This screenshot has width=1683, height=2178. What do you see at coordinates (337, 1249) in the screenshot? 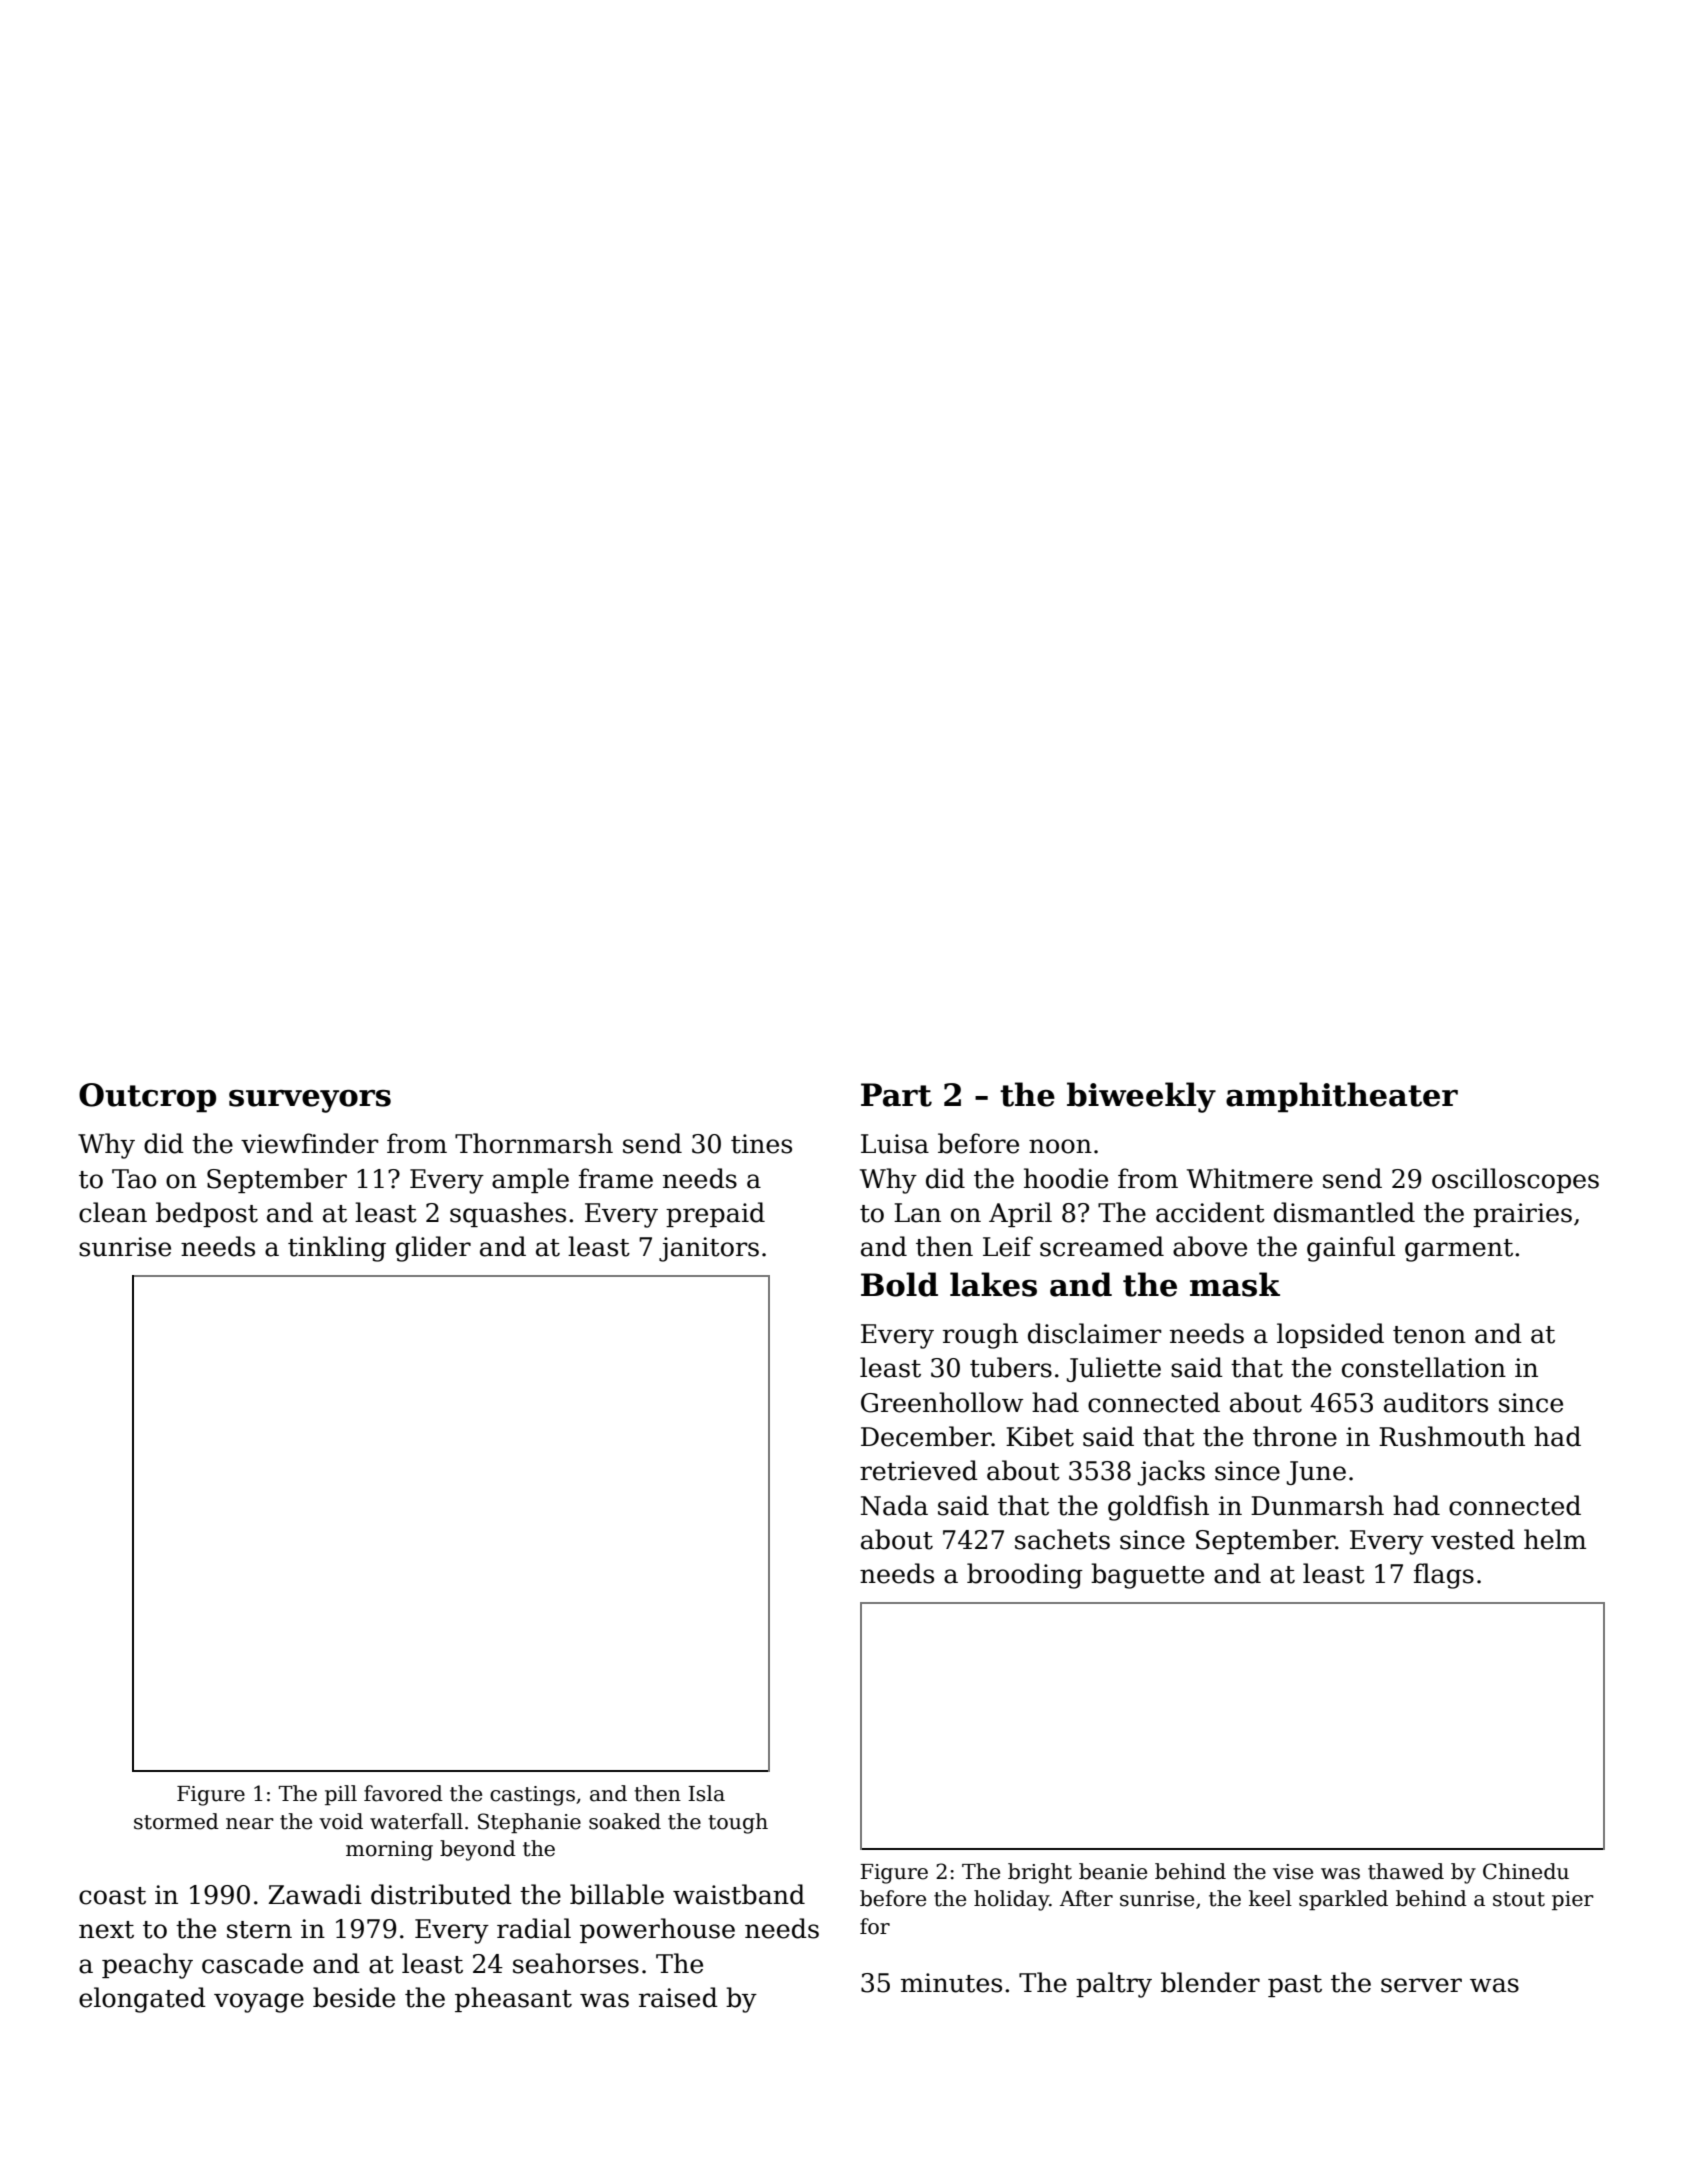
I see `tinkling` at bounding box center [337, 1249].
